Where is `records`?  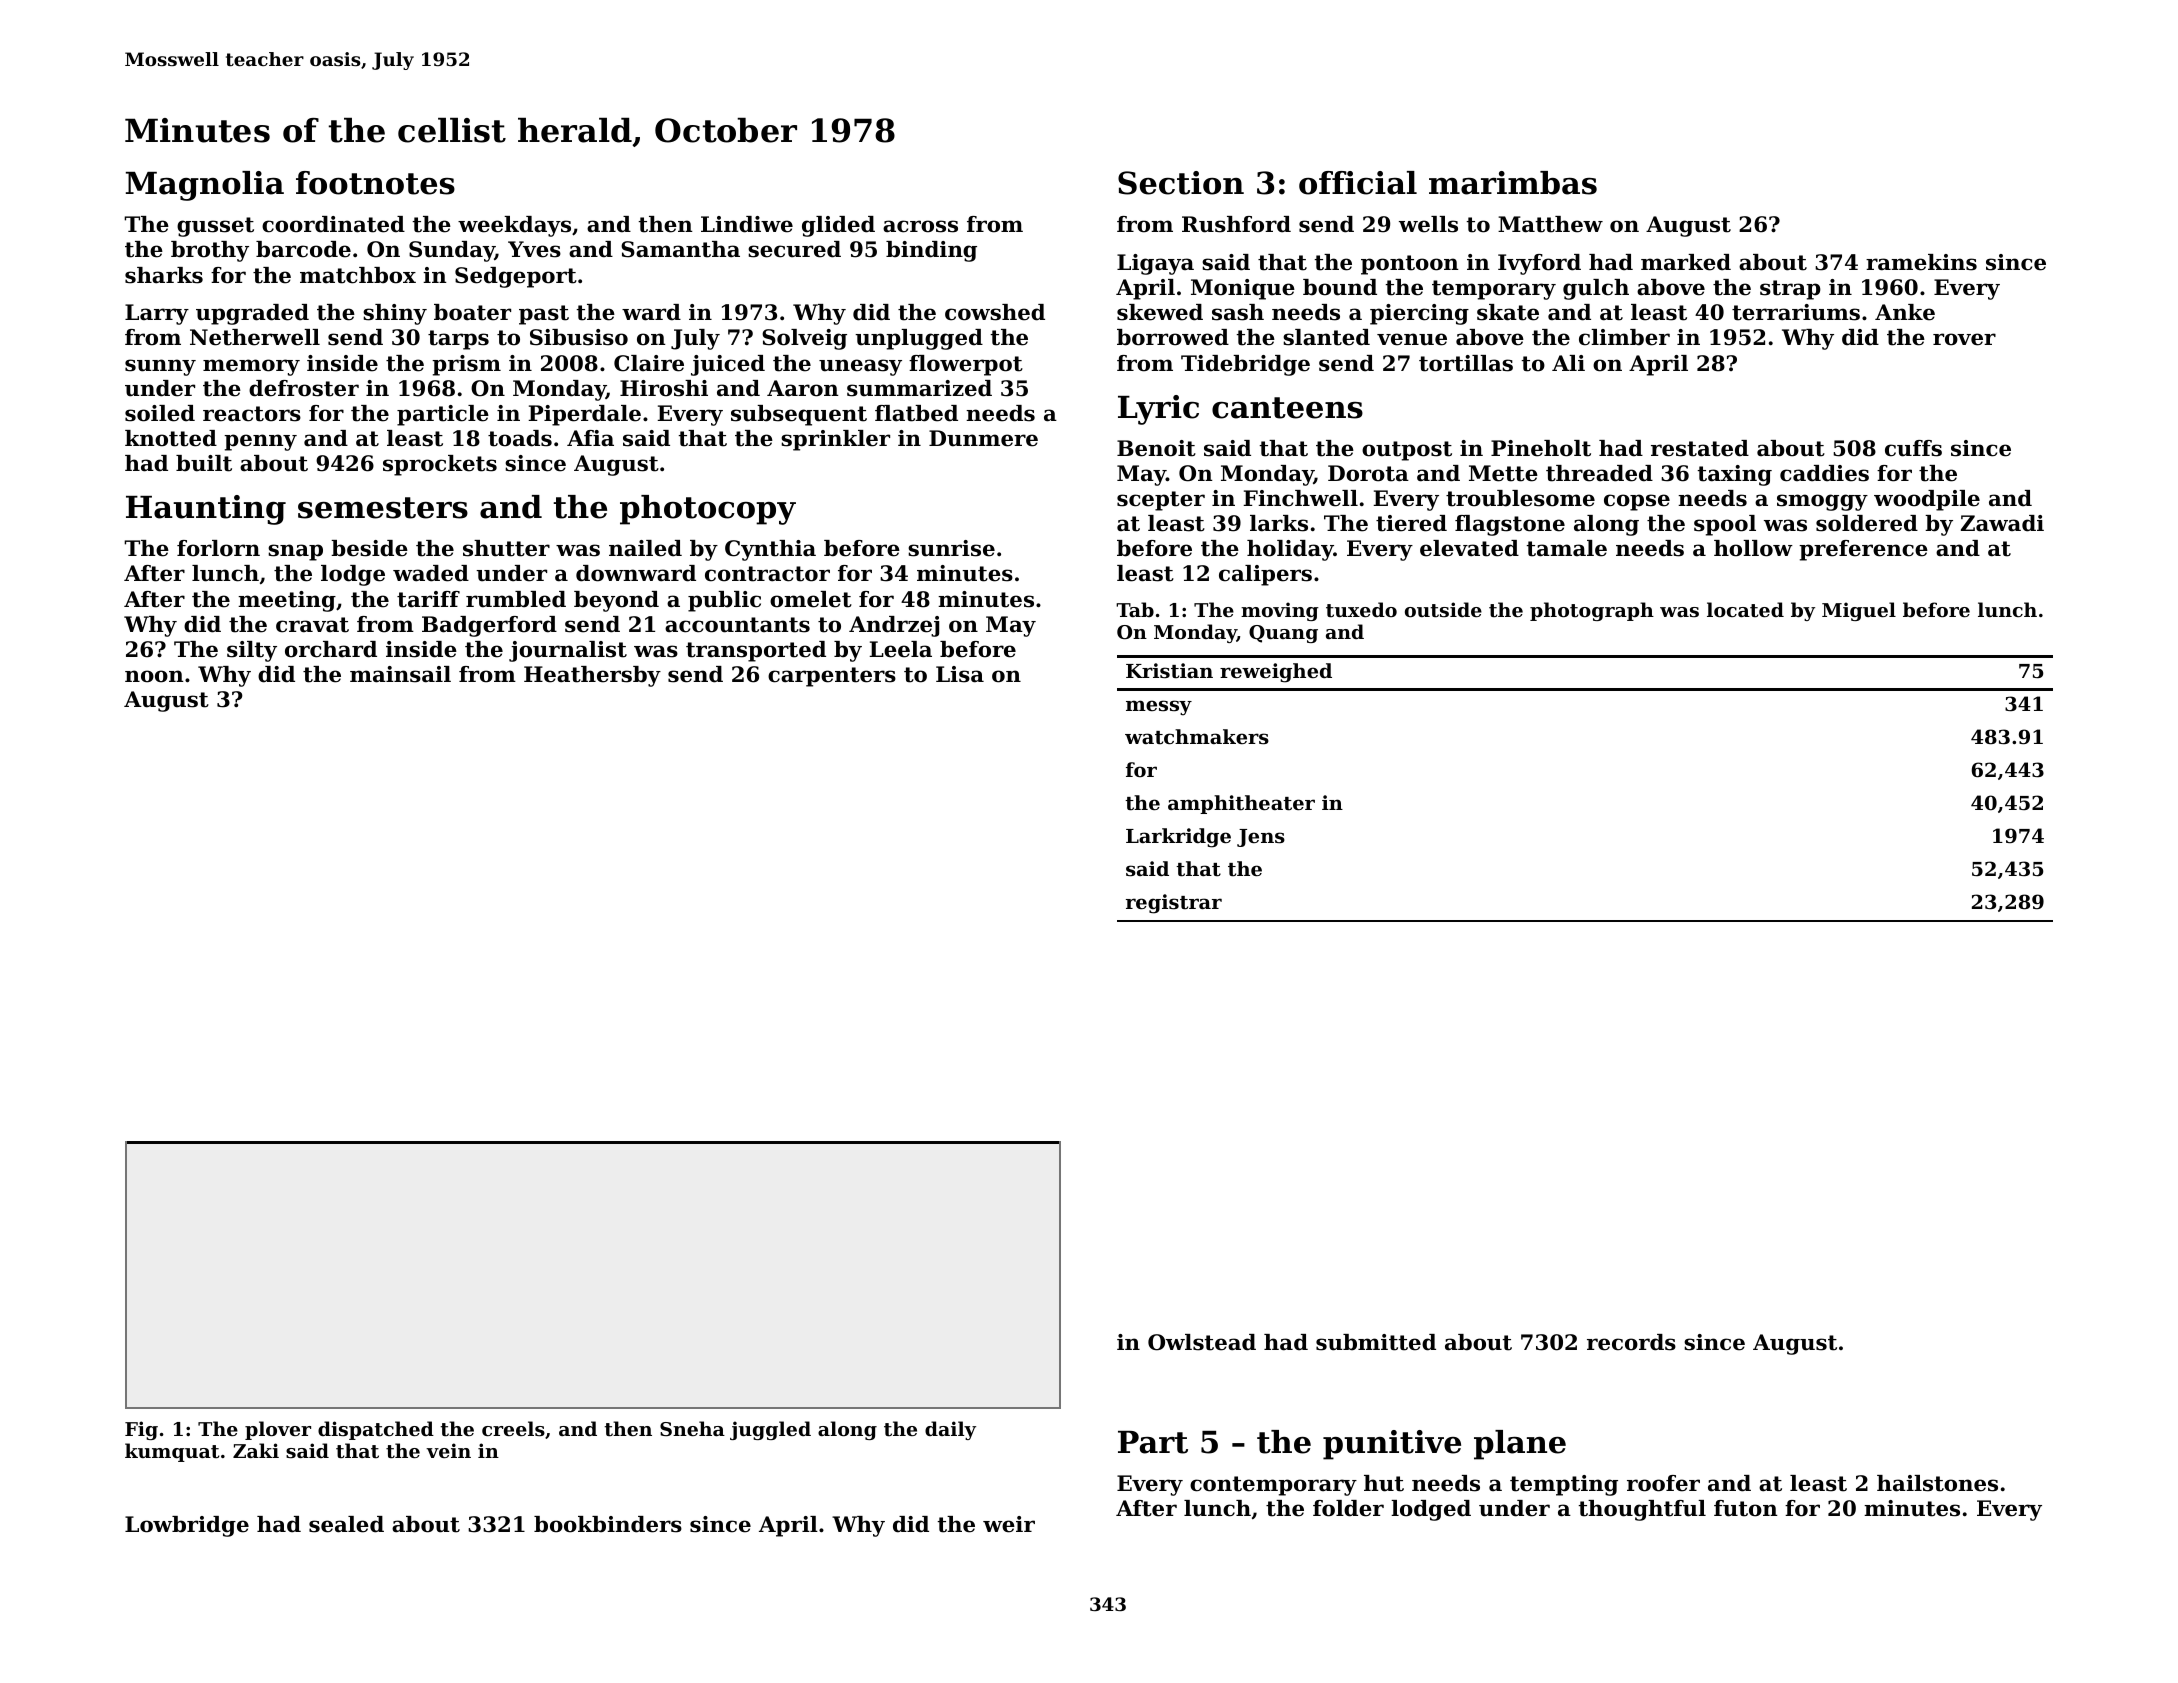 records is located at coordinates (1631, 1342).
